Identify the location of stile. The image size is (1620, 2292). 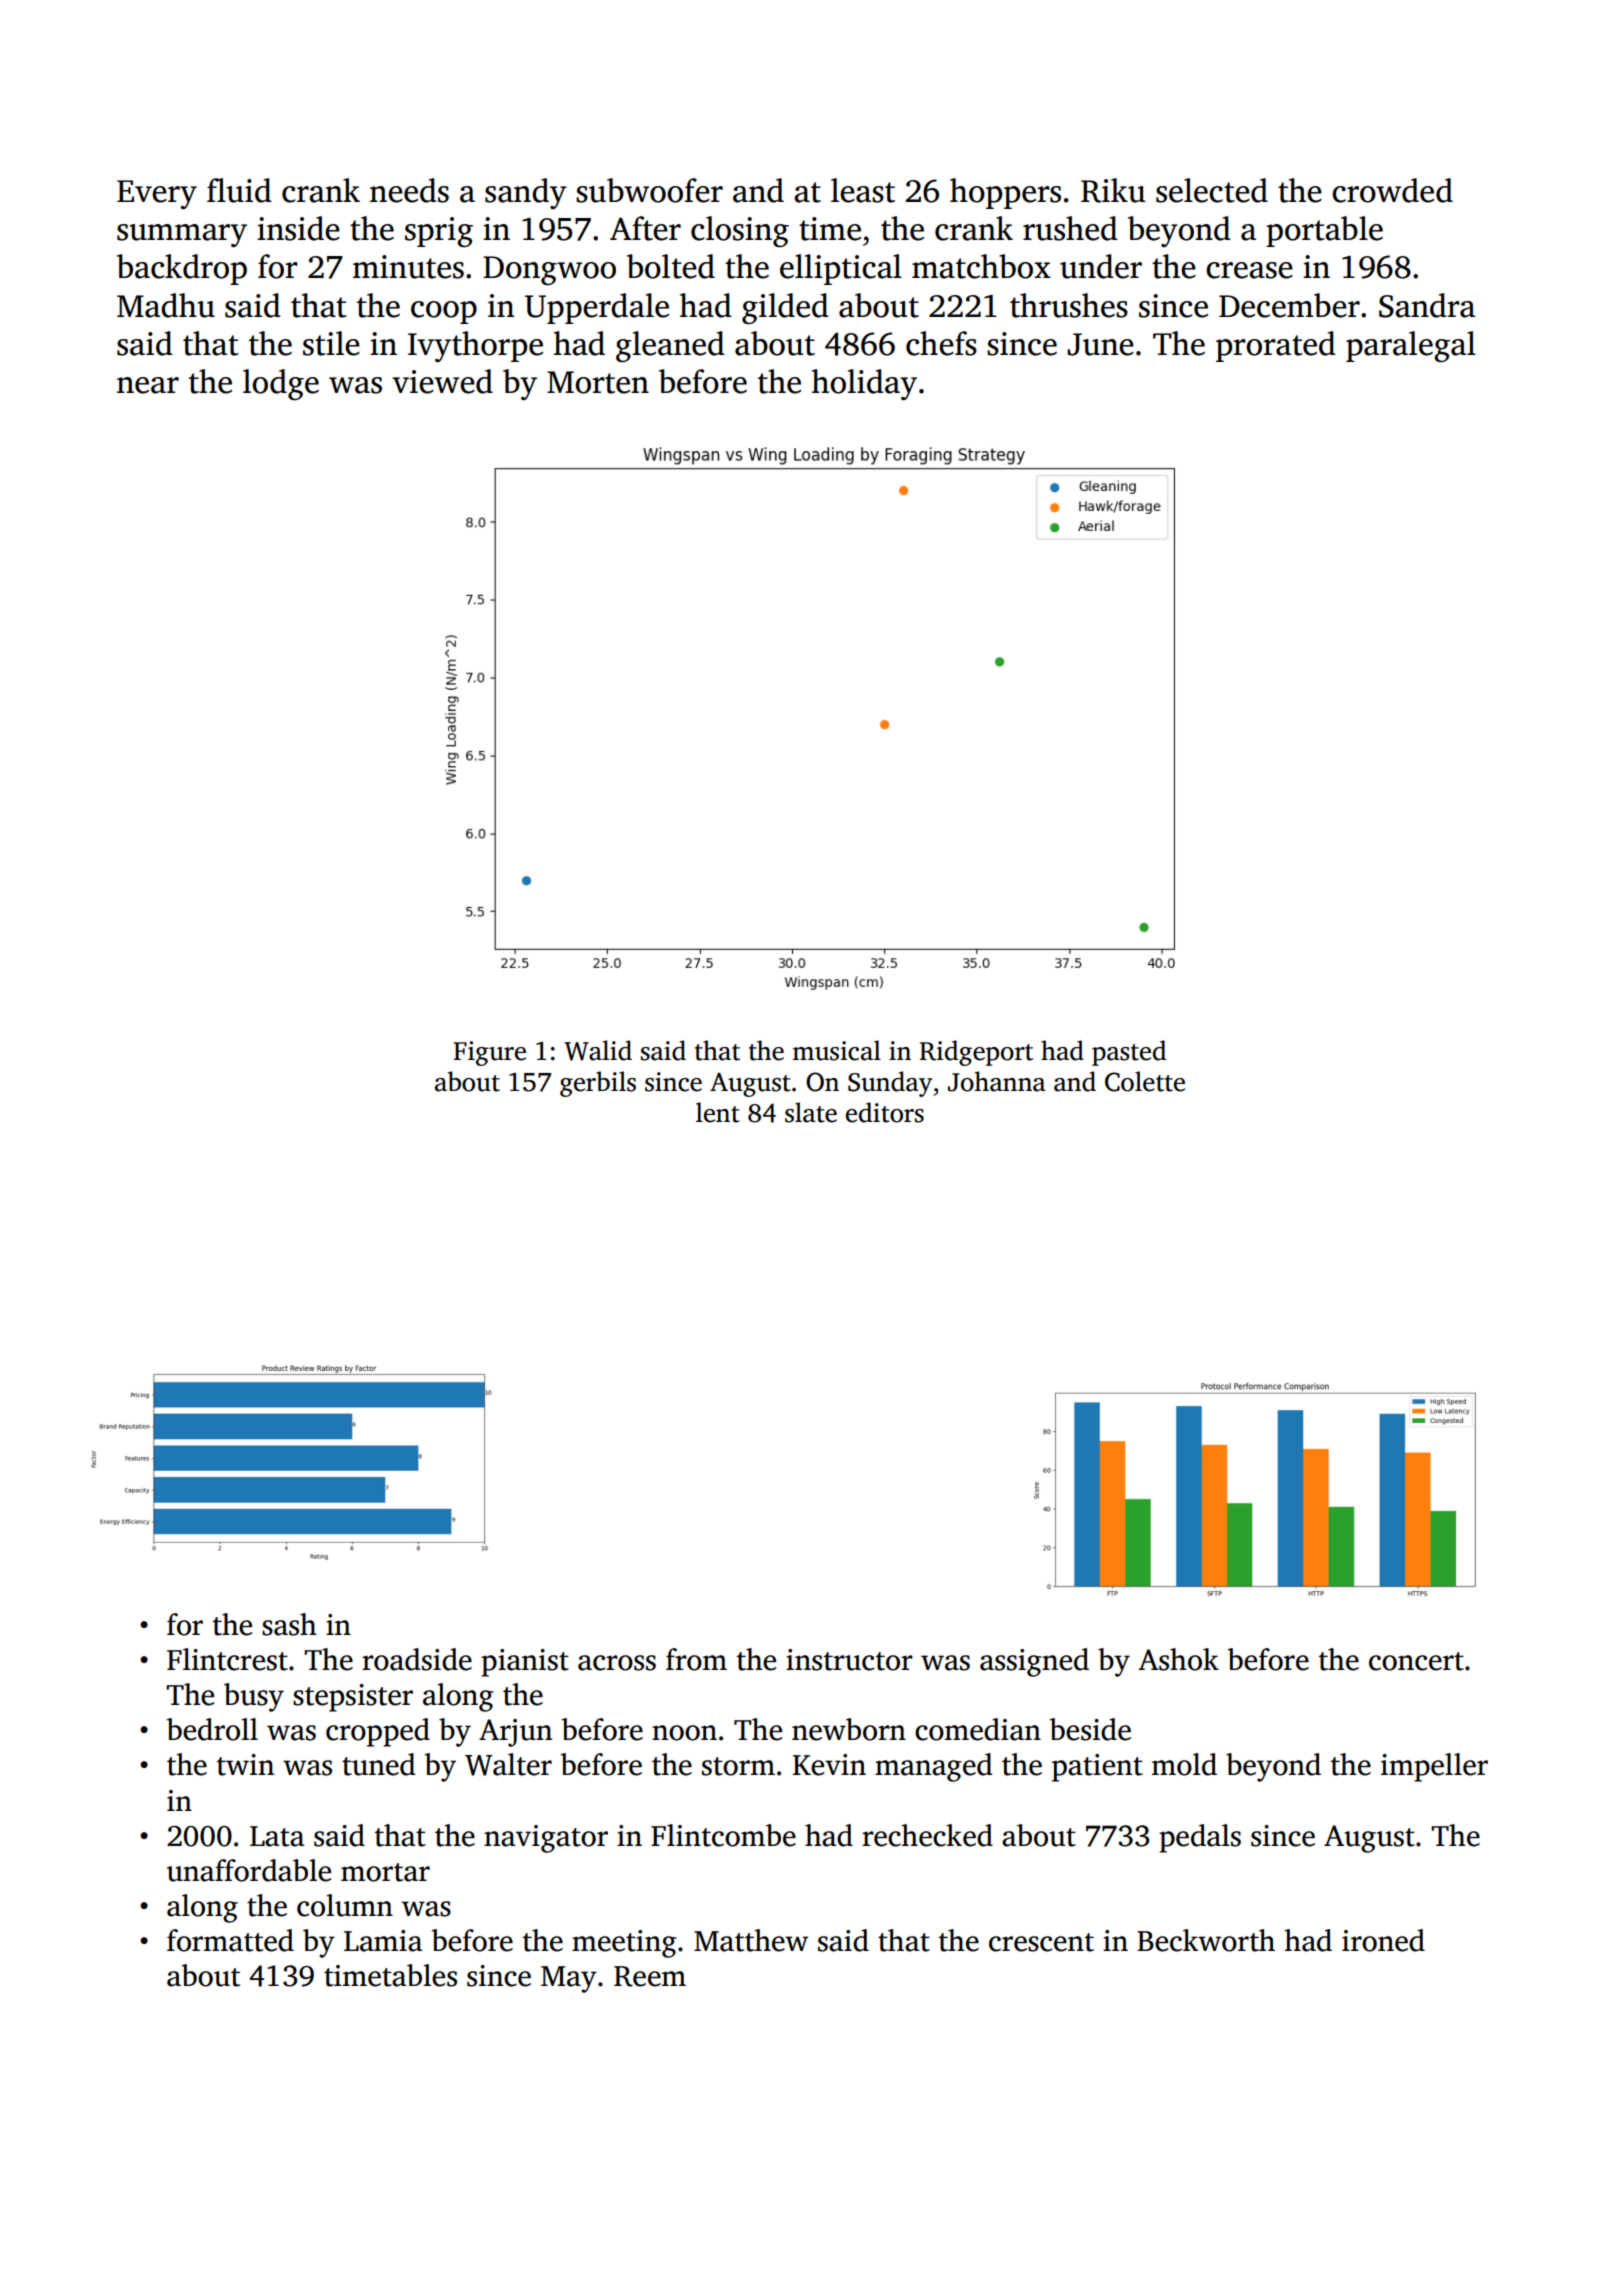
(331, 343).
